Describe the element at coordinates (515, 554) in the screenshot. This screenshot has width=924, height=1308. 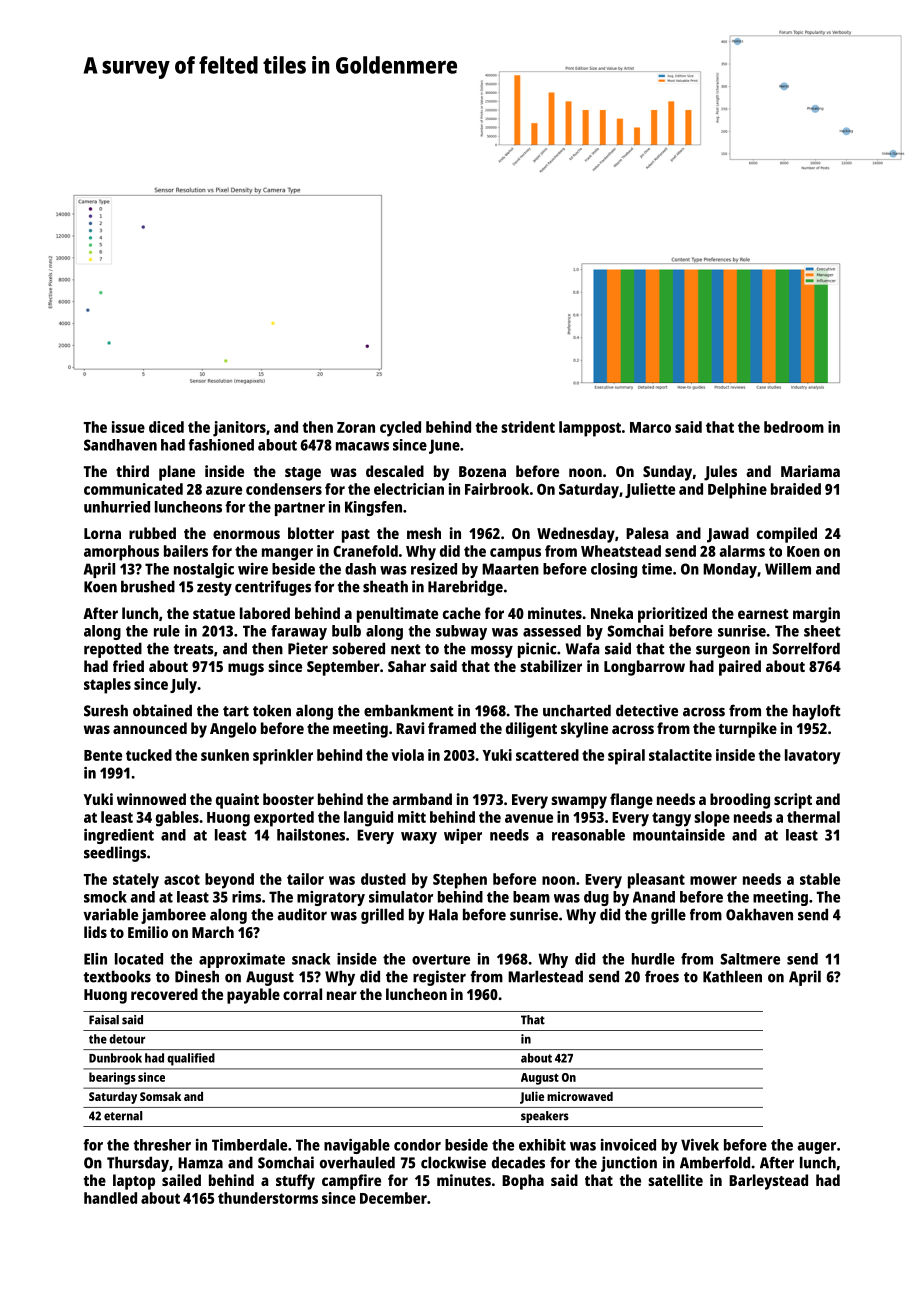
I see `campus` at that location.
